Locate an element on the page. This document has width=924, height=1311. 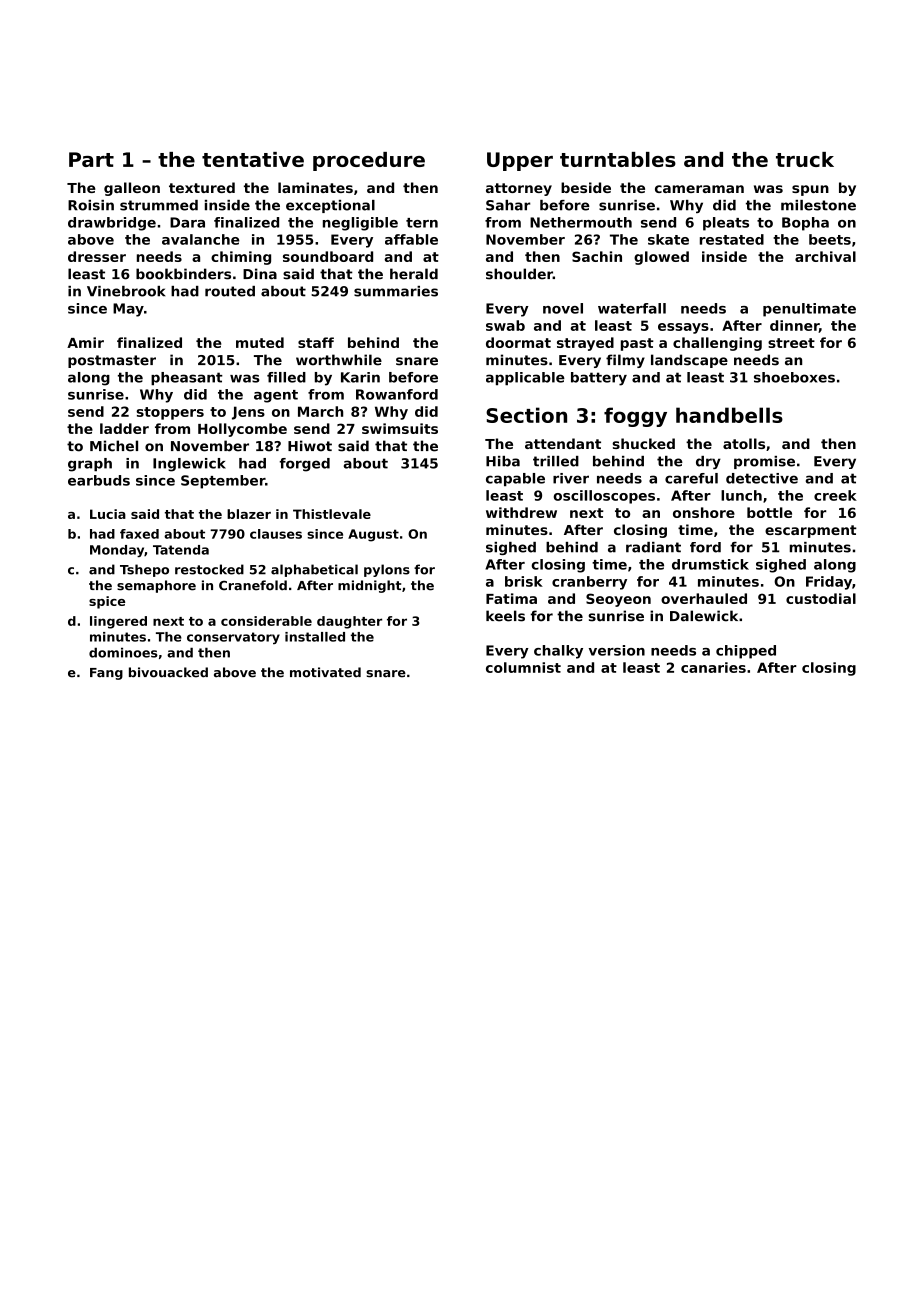
August is located at coordinates (373, 535).
